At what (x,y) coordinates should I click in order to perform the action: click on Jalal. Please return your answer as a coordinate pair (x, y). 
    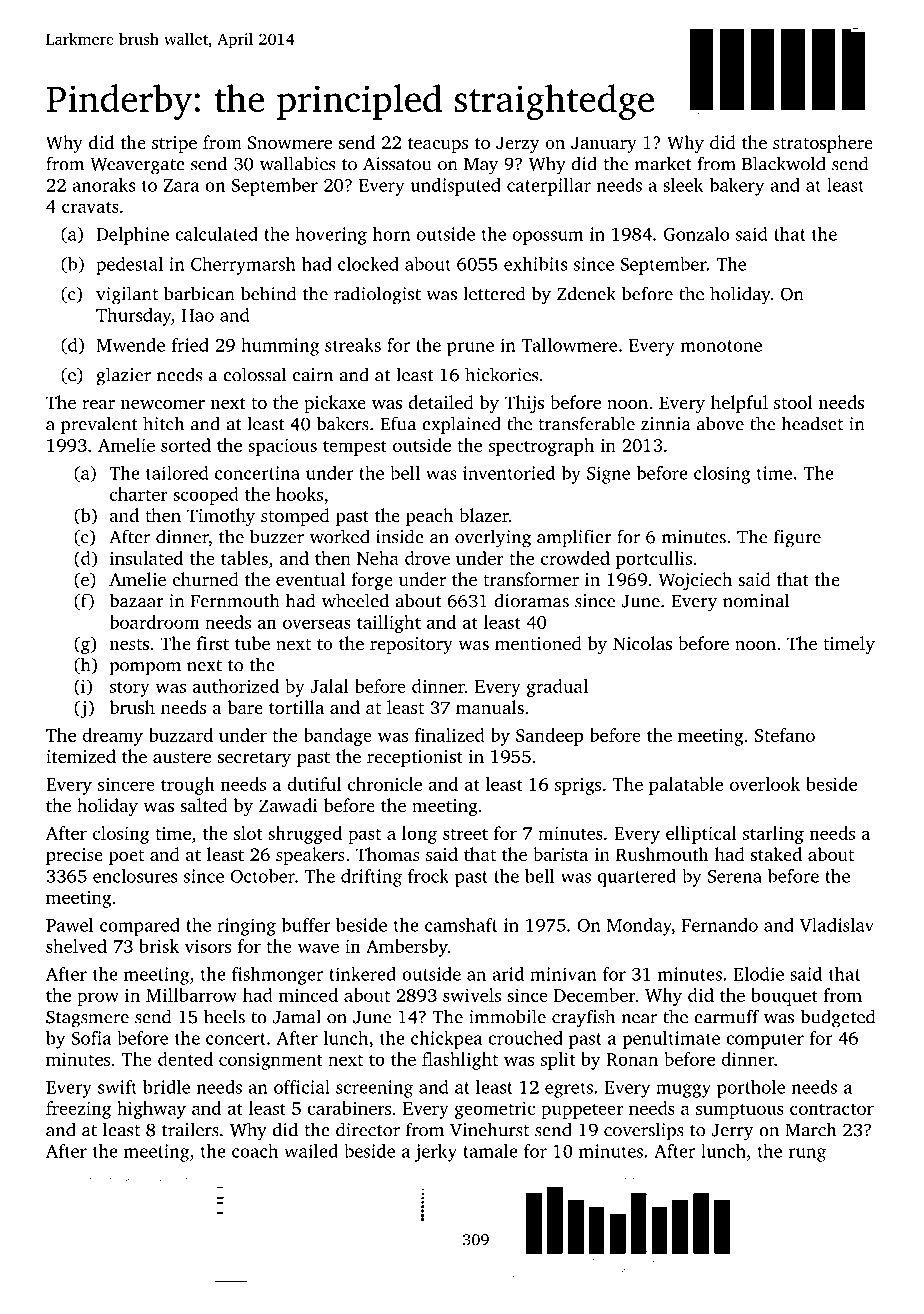
    Looking at the image, I should click on (329, 686).
